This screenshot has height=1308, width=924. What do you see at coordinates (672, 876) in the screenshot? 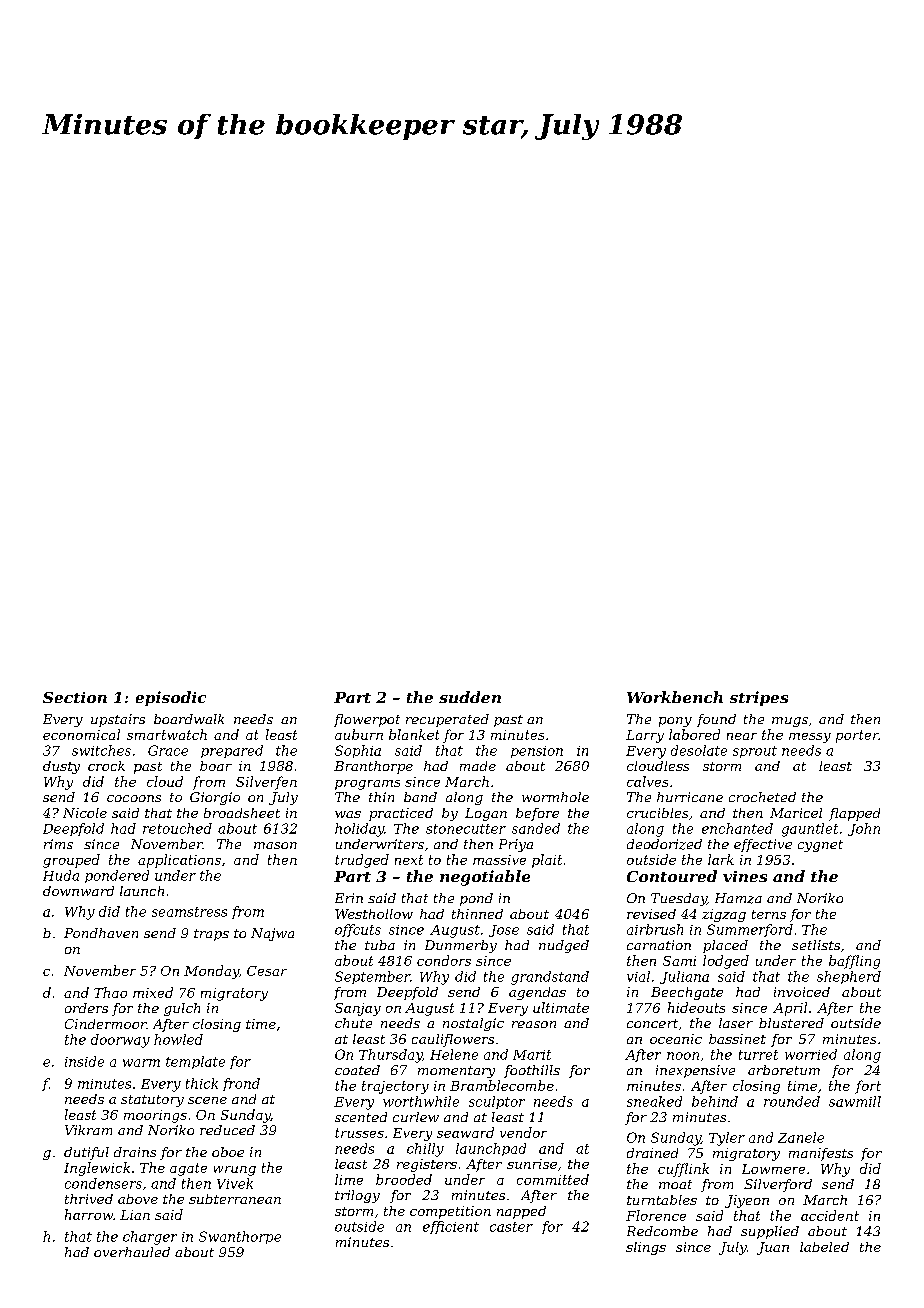
I see `Contoured` at bounding box center [672, 876].
